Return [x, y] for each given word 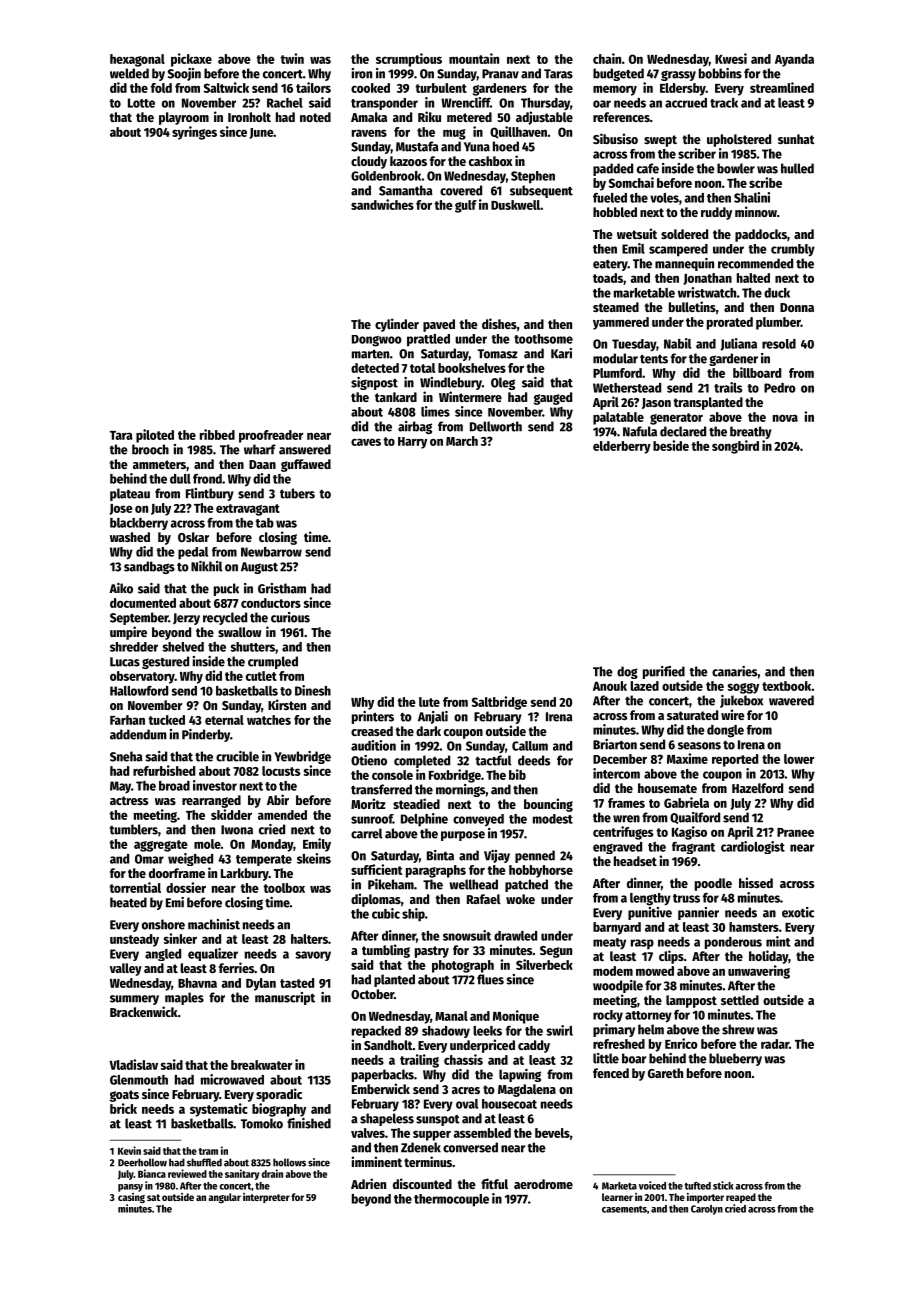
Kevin [129, 1150]
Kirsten [287, 704]
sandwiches [382, 204]
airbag [415, 427]
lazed [644, 686]
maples [184, 998]
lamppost [691, 1001]
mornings [460, 790]
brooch [150, 449]
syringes [194, 133]
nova [785, 418]
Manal [451, 1016]
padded [613, 169]
